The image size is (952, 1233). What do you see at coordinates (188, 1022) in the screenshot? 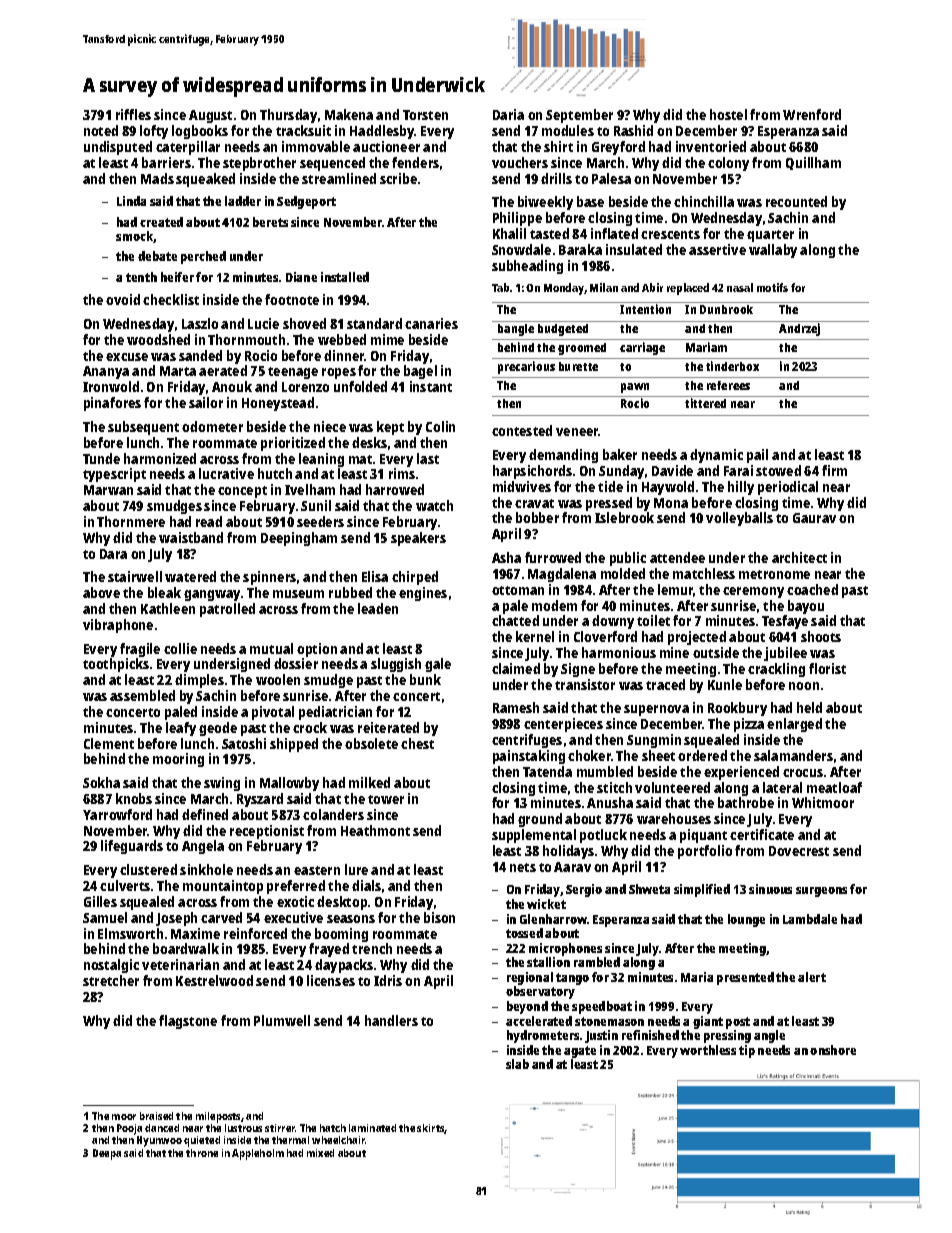
I see `flagstone` at bounding box center [188, 1022].
